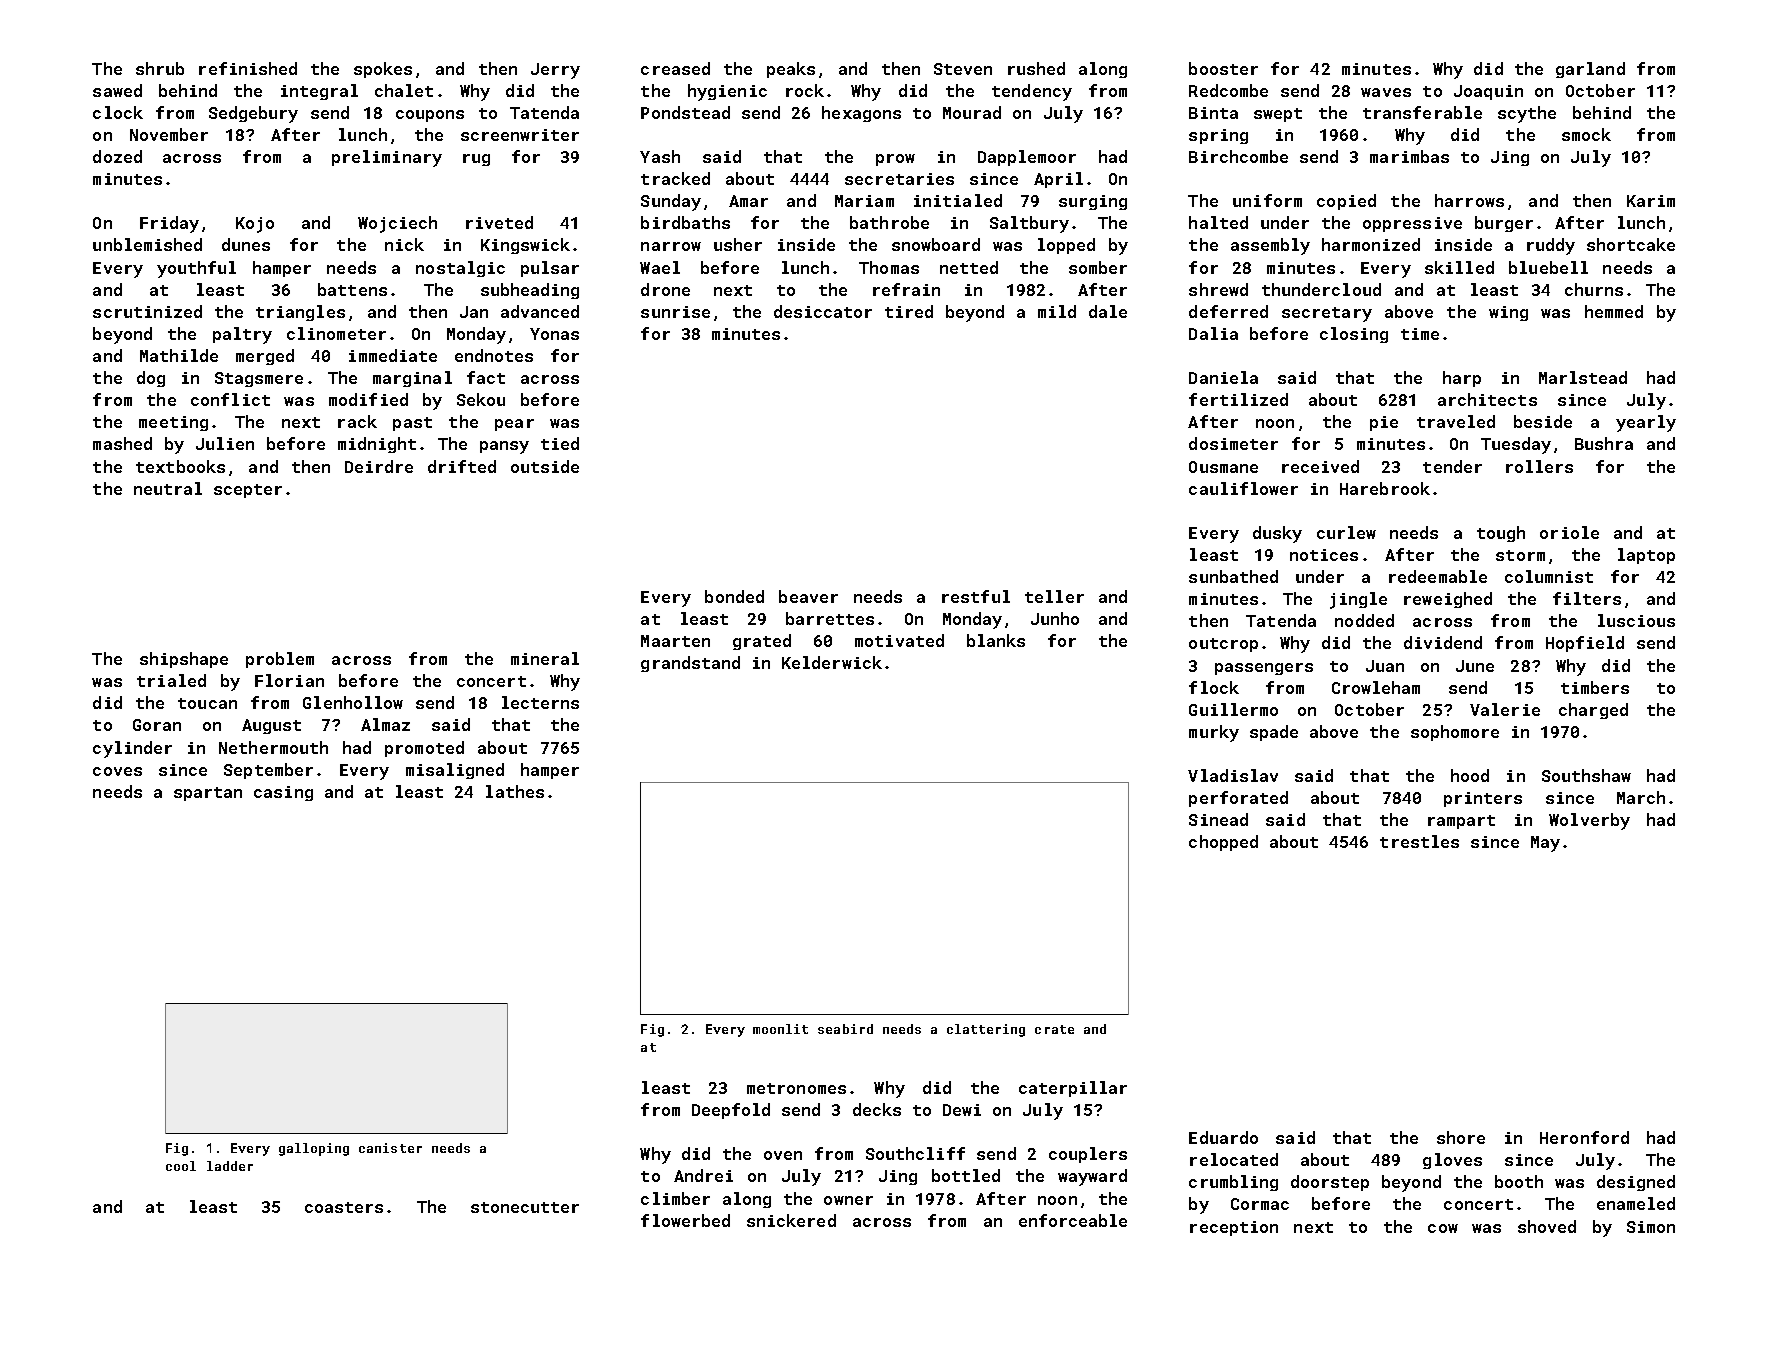  Describe the element at coordinates (387, 158) in the screenshot. I see `preliminary` at that location.
